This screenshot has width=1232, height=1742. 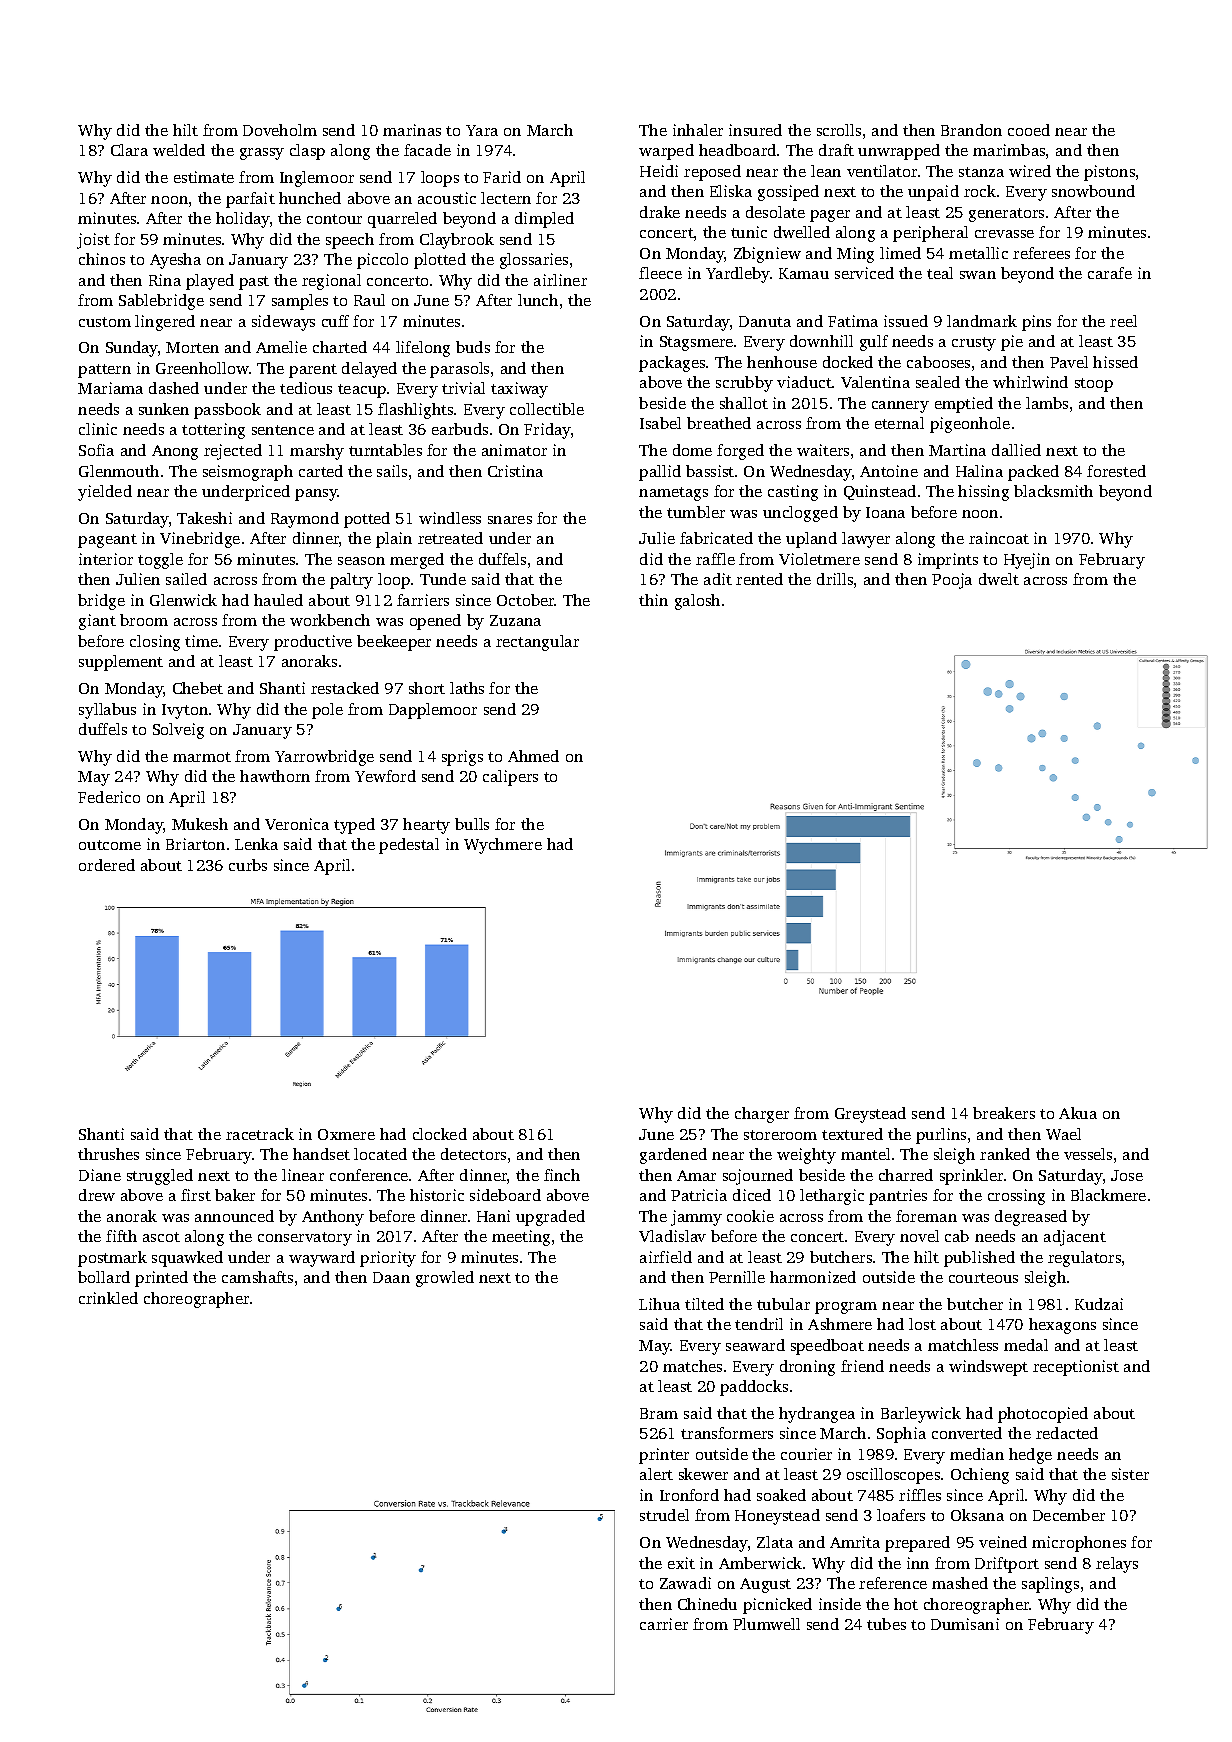 I want to click on detectors, so click(x=473, y=1154).
